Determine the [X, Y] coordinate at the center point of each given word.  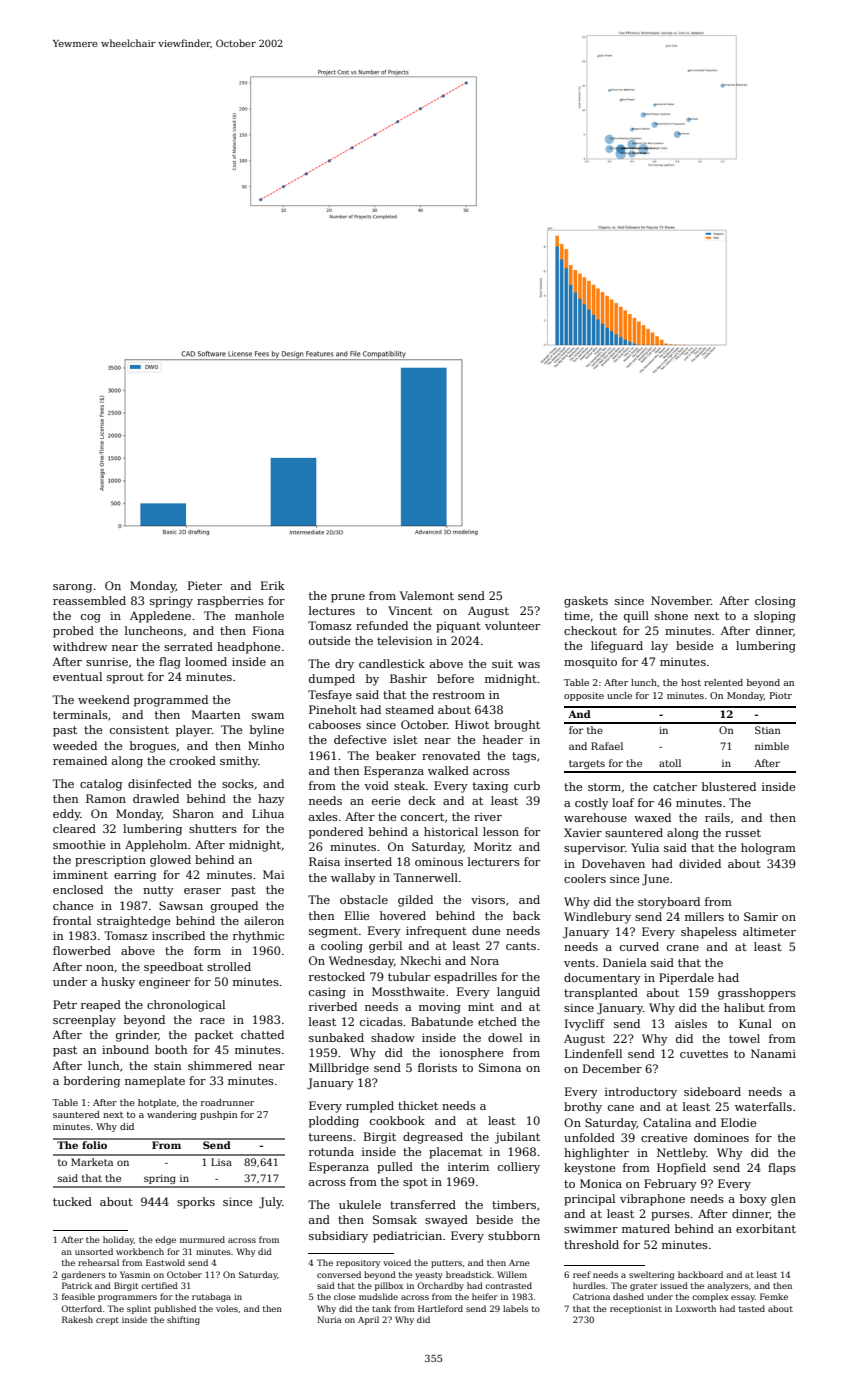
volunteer [512, 625]
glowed [170, 861]
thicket [418, 1105]
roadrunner [227, 1102]
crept [107, 1321]
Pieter [205, 585]
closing [775, 602]
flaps [782, 1169]
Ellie [357, 915]
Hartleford [440, 1308]
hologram [768, 849]
